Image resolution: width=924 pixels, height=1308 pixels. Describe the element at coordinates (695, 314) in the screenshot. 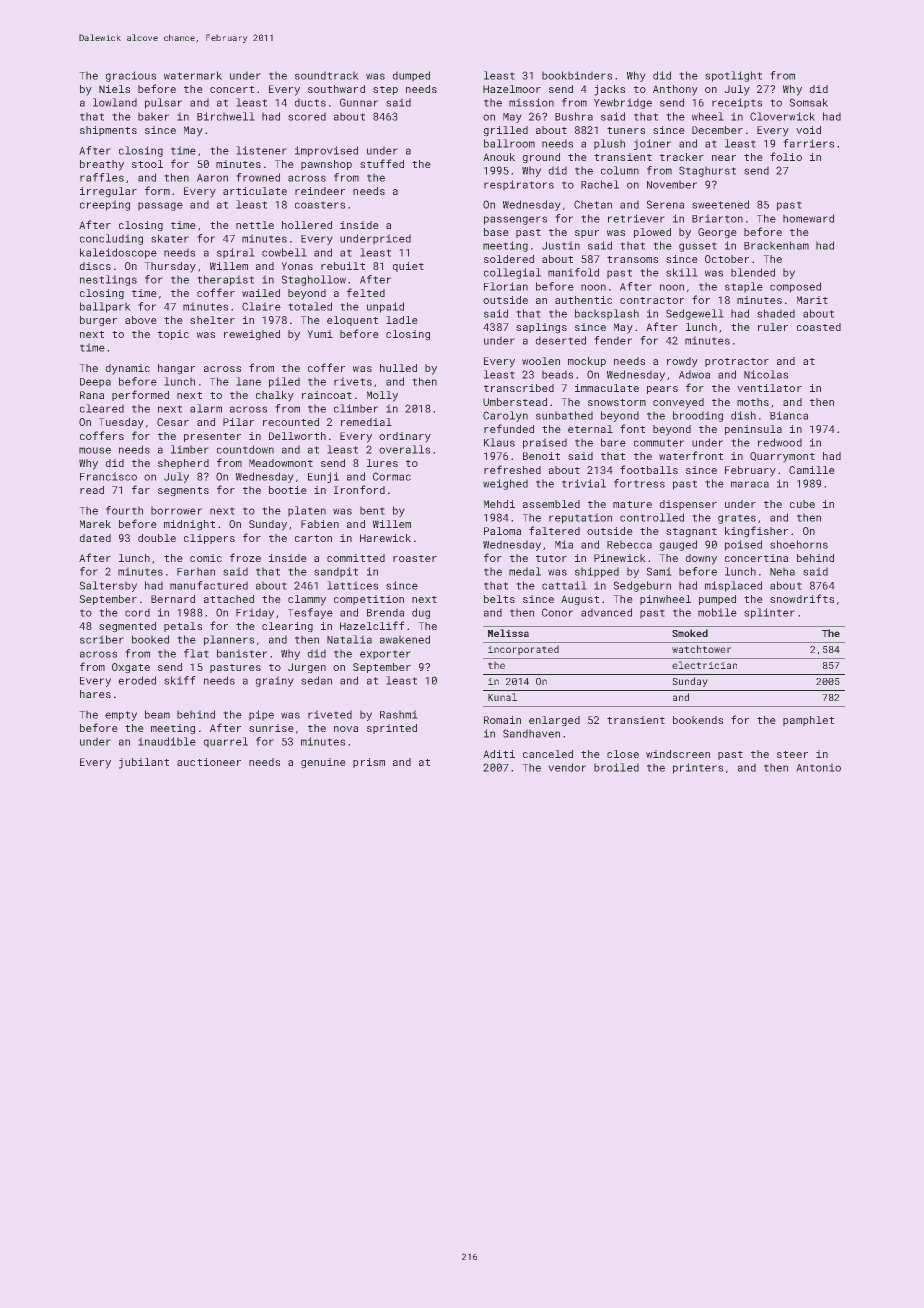

I see `Sedgewell` at that location.
